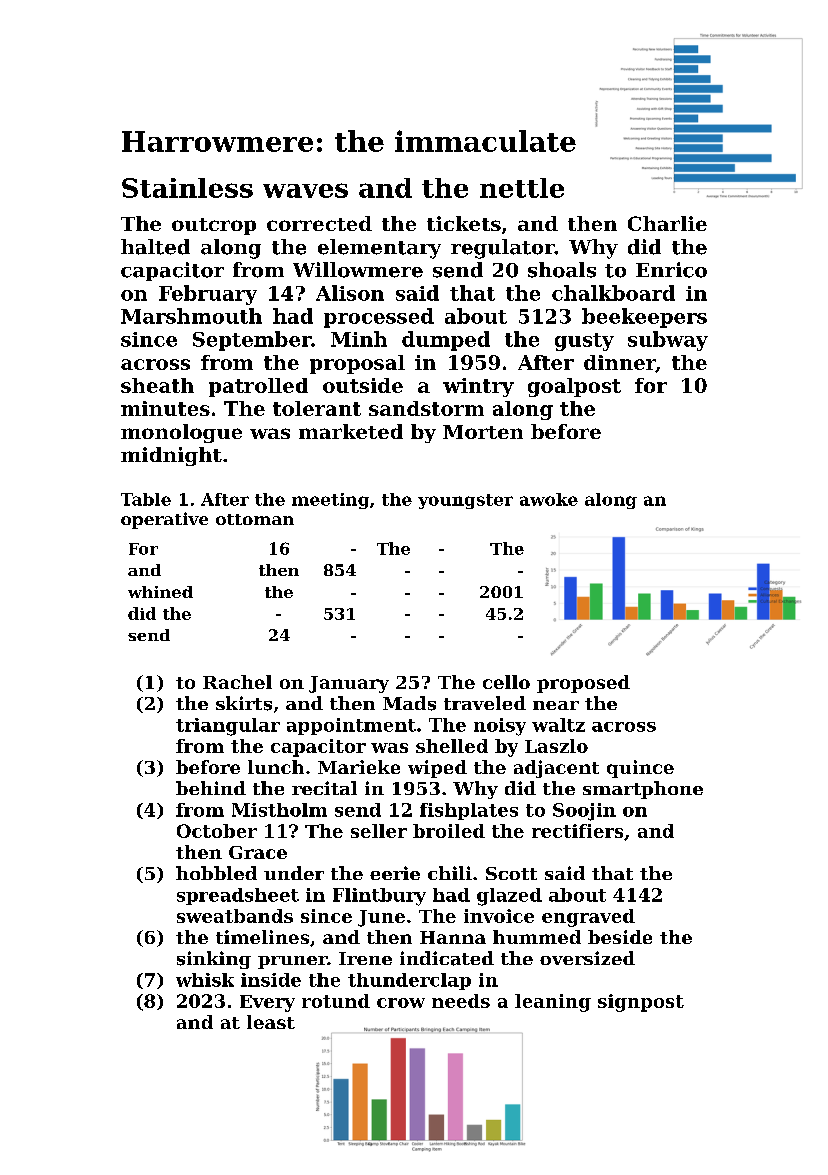  What do you see at coordinates (641, 1003) in the screenshot?
I see `signpost` at bounding box center [641, 1003].
